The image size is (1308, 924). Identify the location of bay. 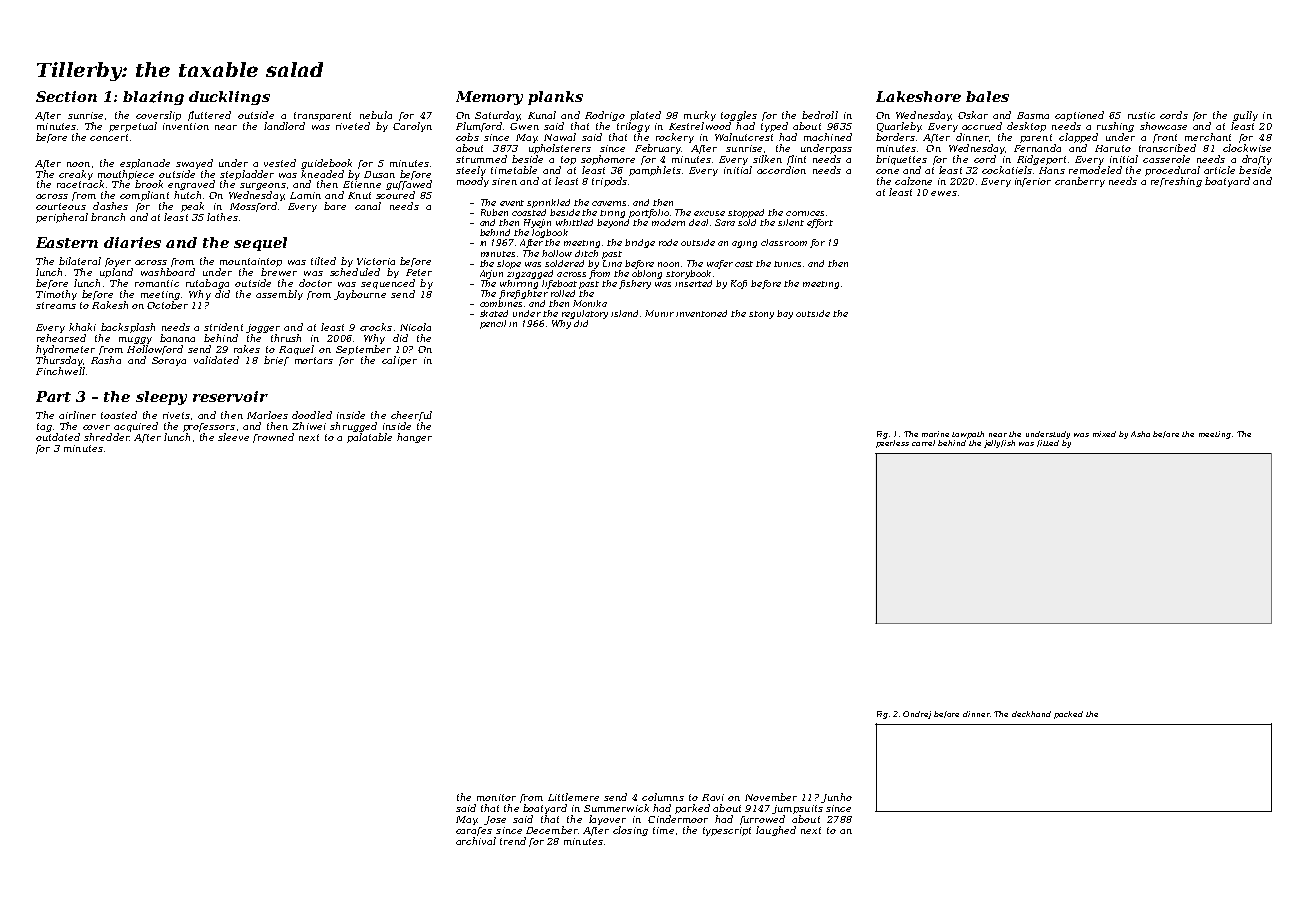
(785, 314).
